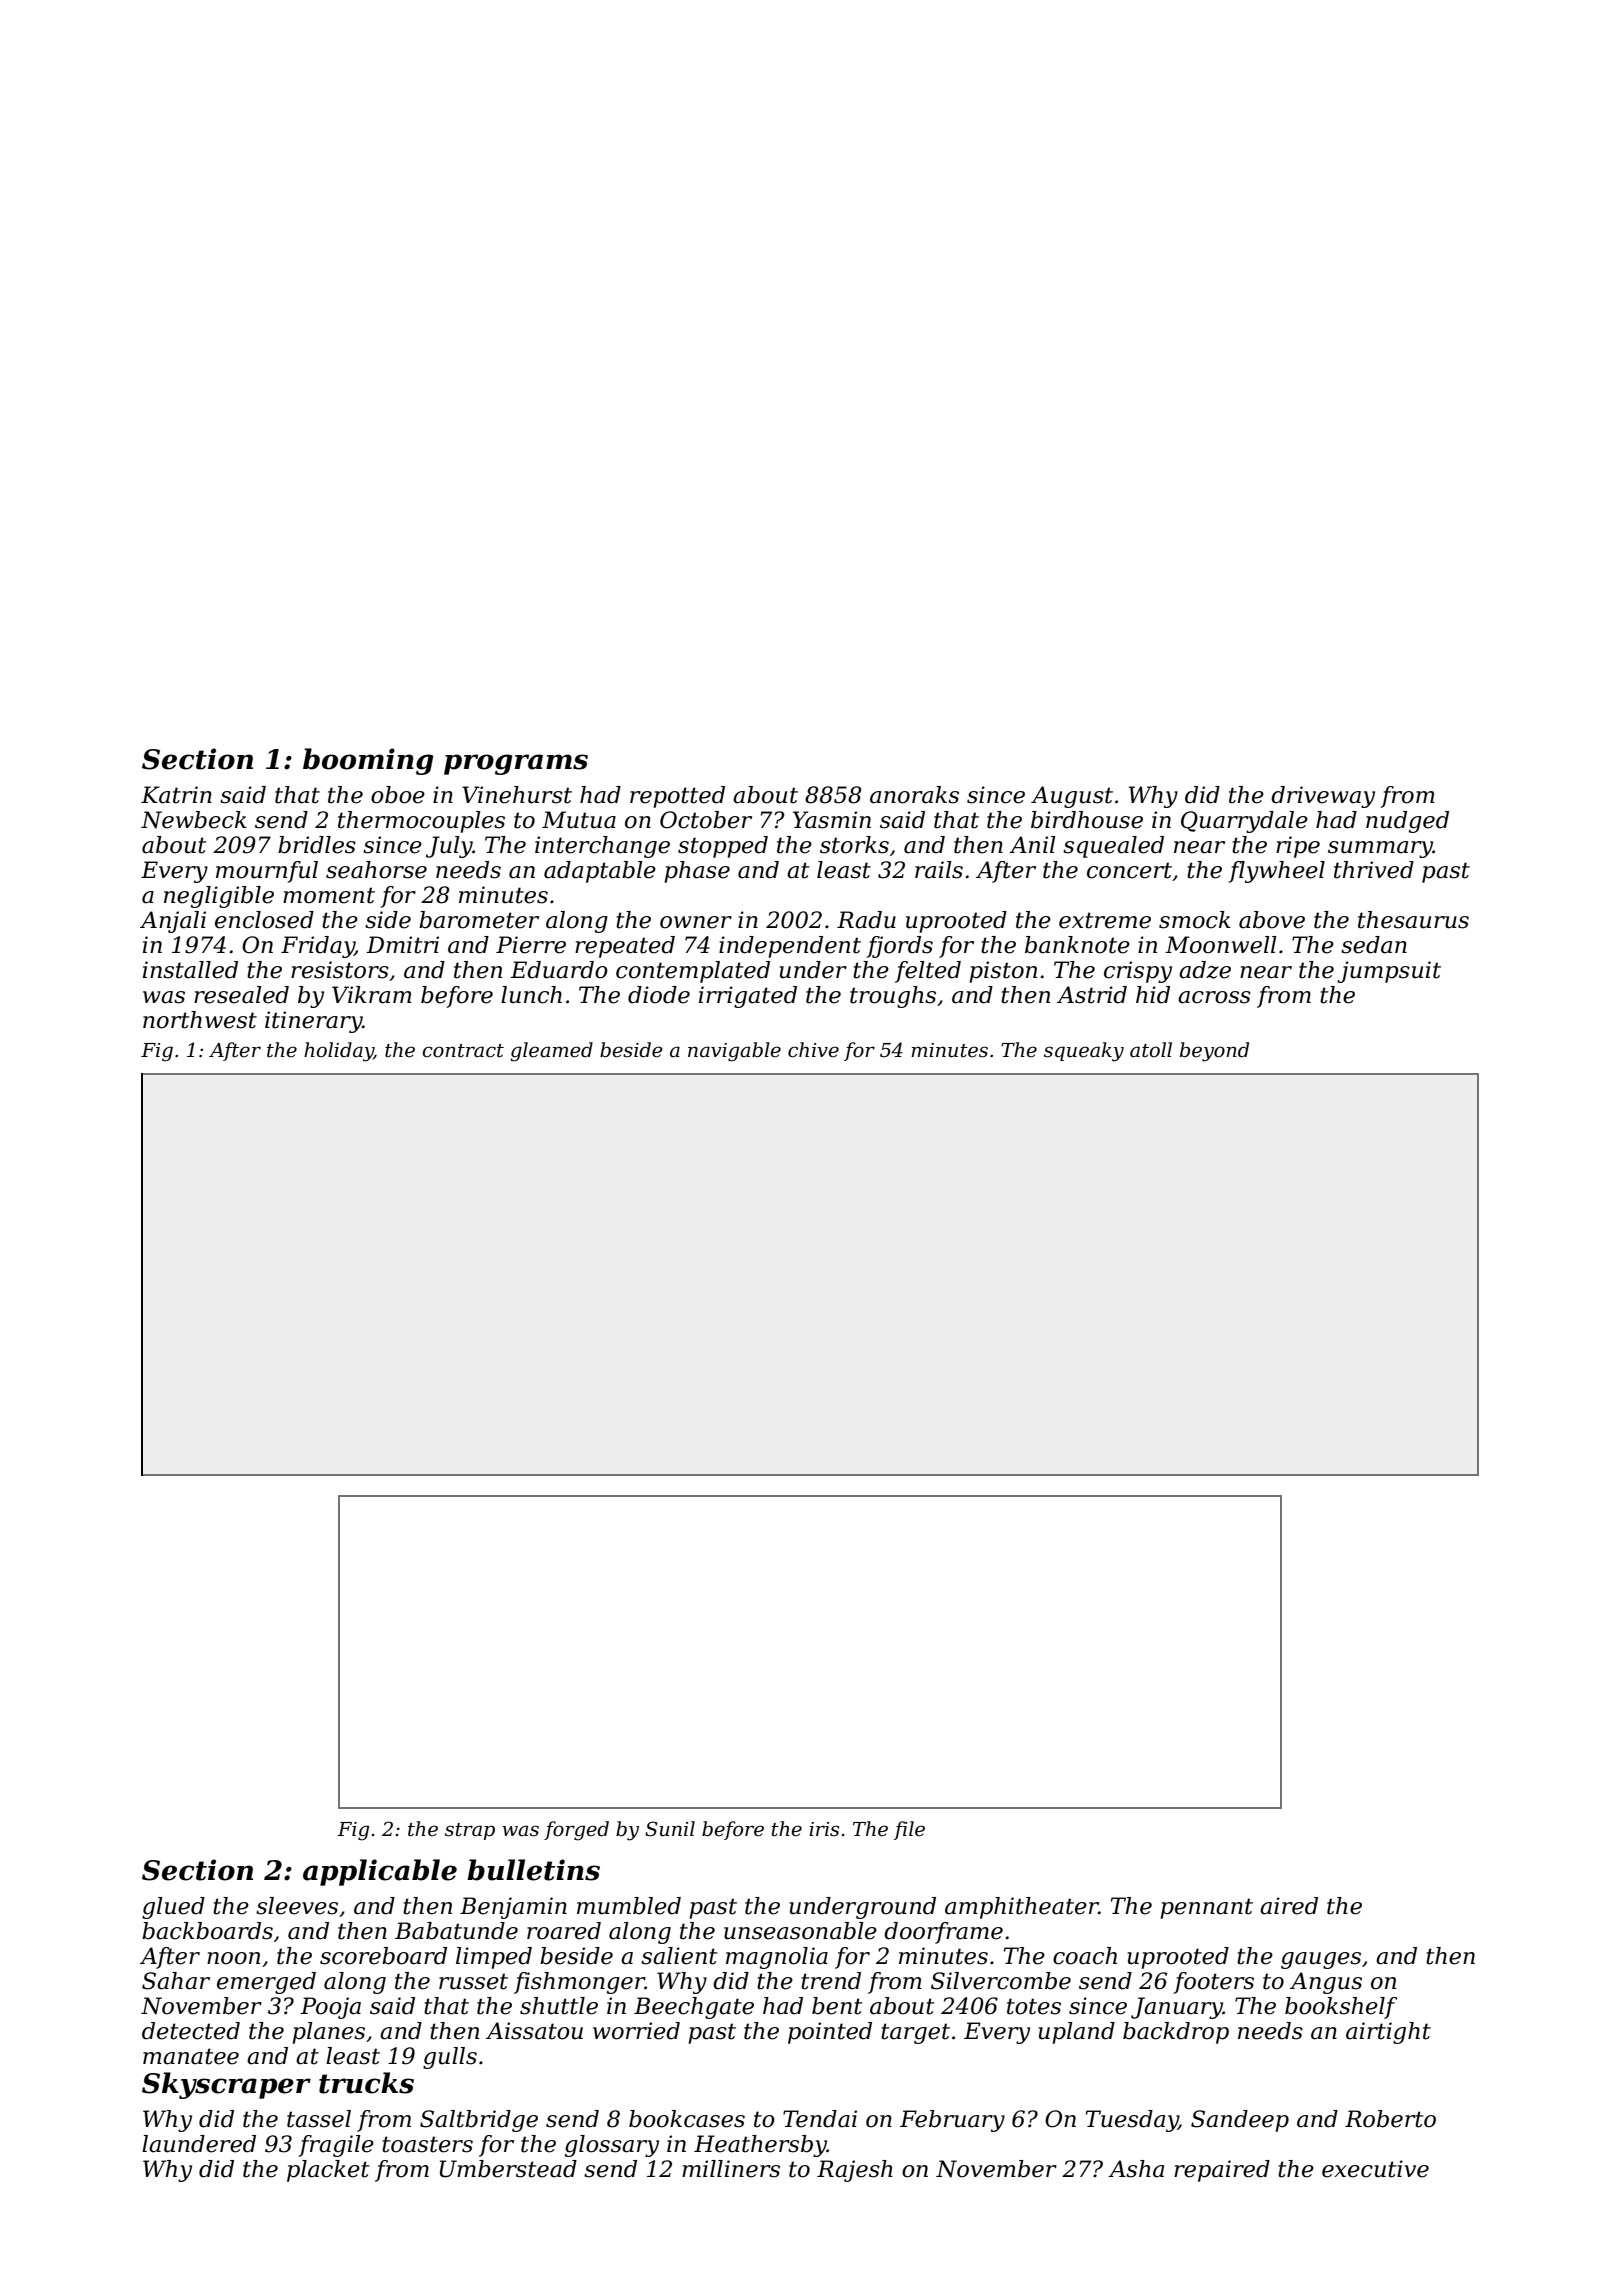 This image has height=2292, width=1620. What do you see at coordinates (734, 1052) in the image?
I see `navigable` at bounding box center [734, 1052].
